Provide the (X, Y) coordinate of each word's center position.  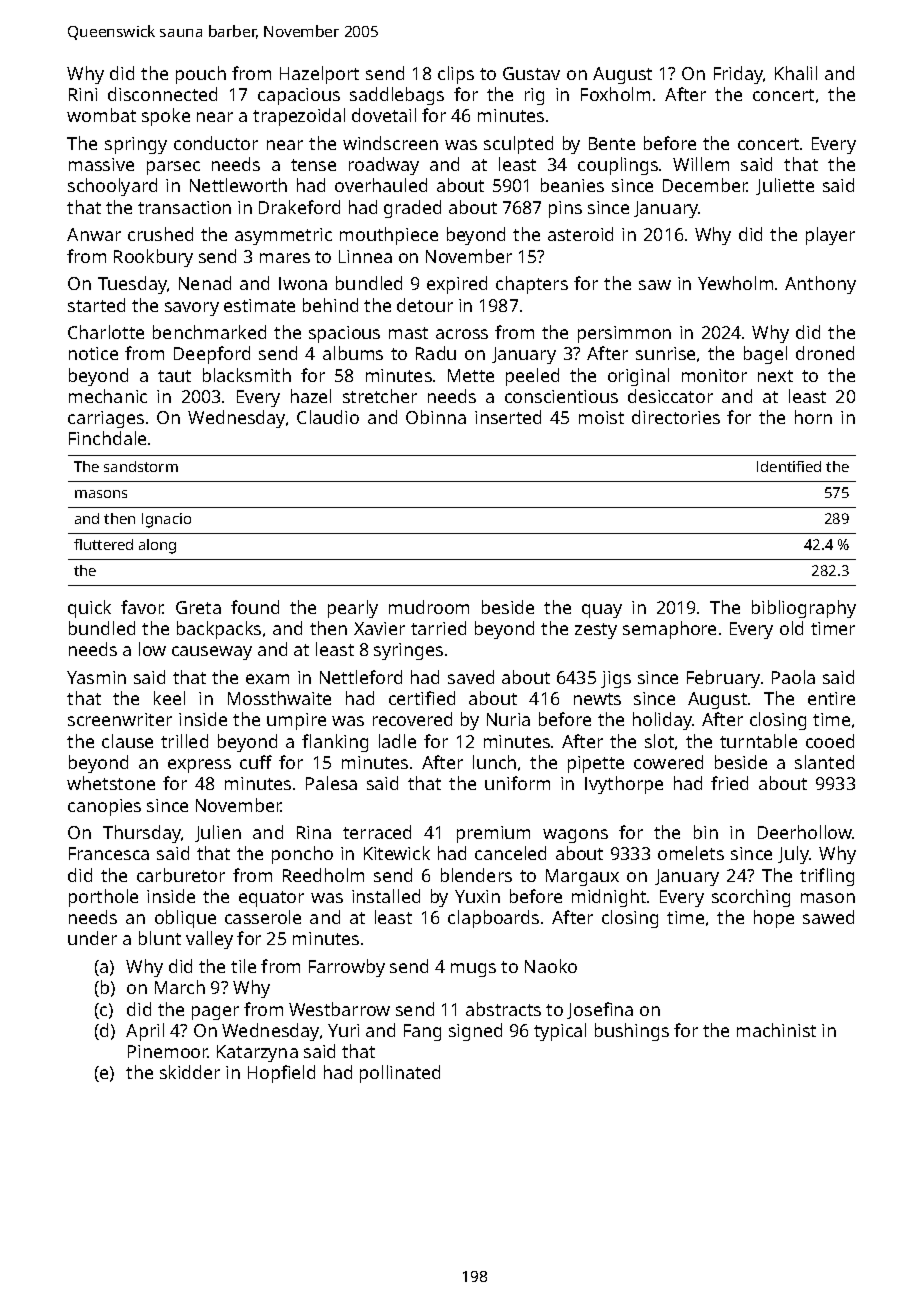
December (705, 185)
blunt (160, 938)
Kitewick (397, 853)
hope (774, 919)
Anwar (94, 234)
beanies (572, 185)
